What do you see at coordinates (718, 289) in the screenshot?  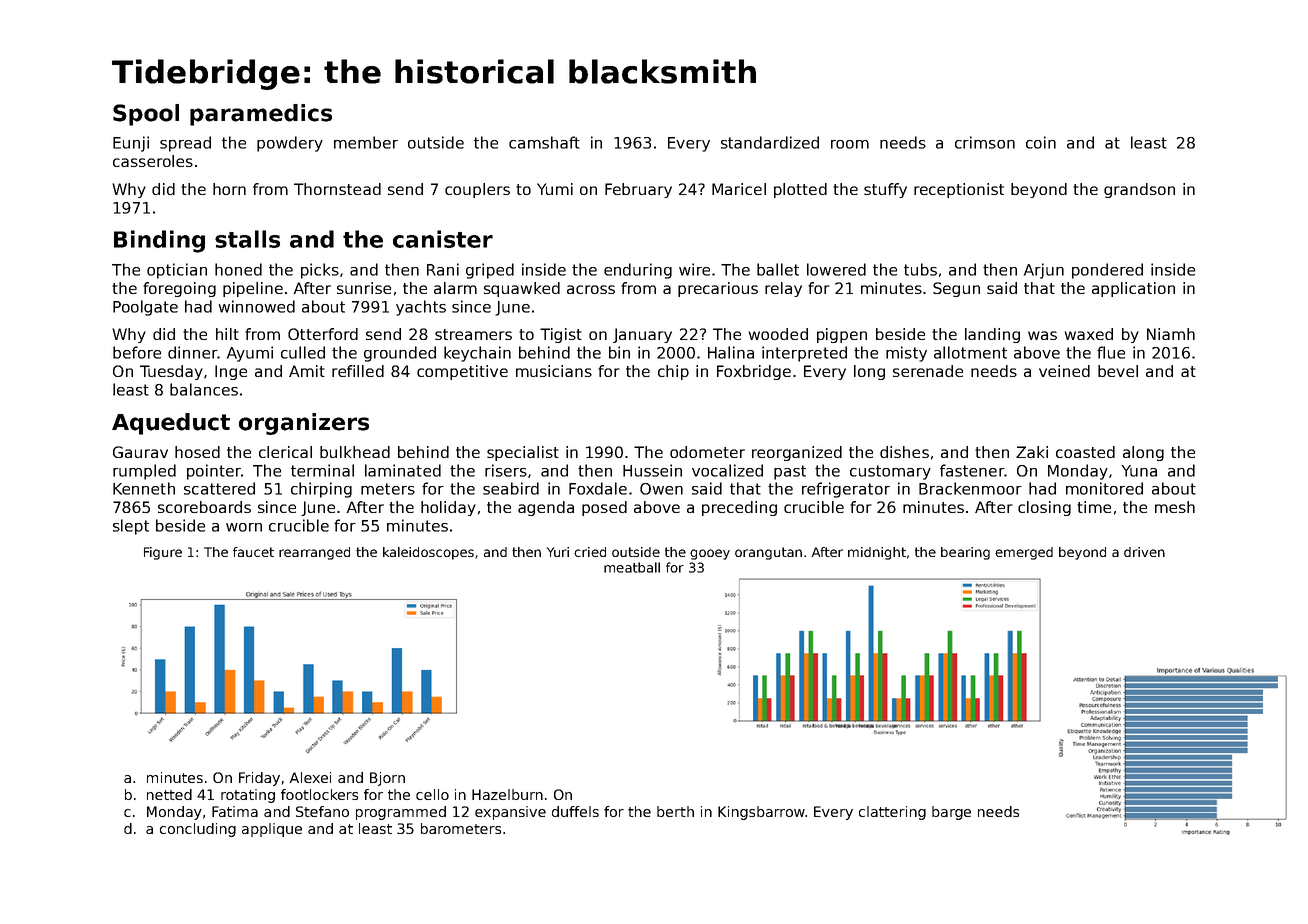 I see `precarious` at bounding box center [718, 289].
